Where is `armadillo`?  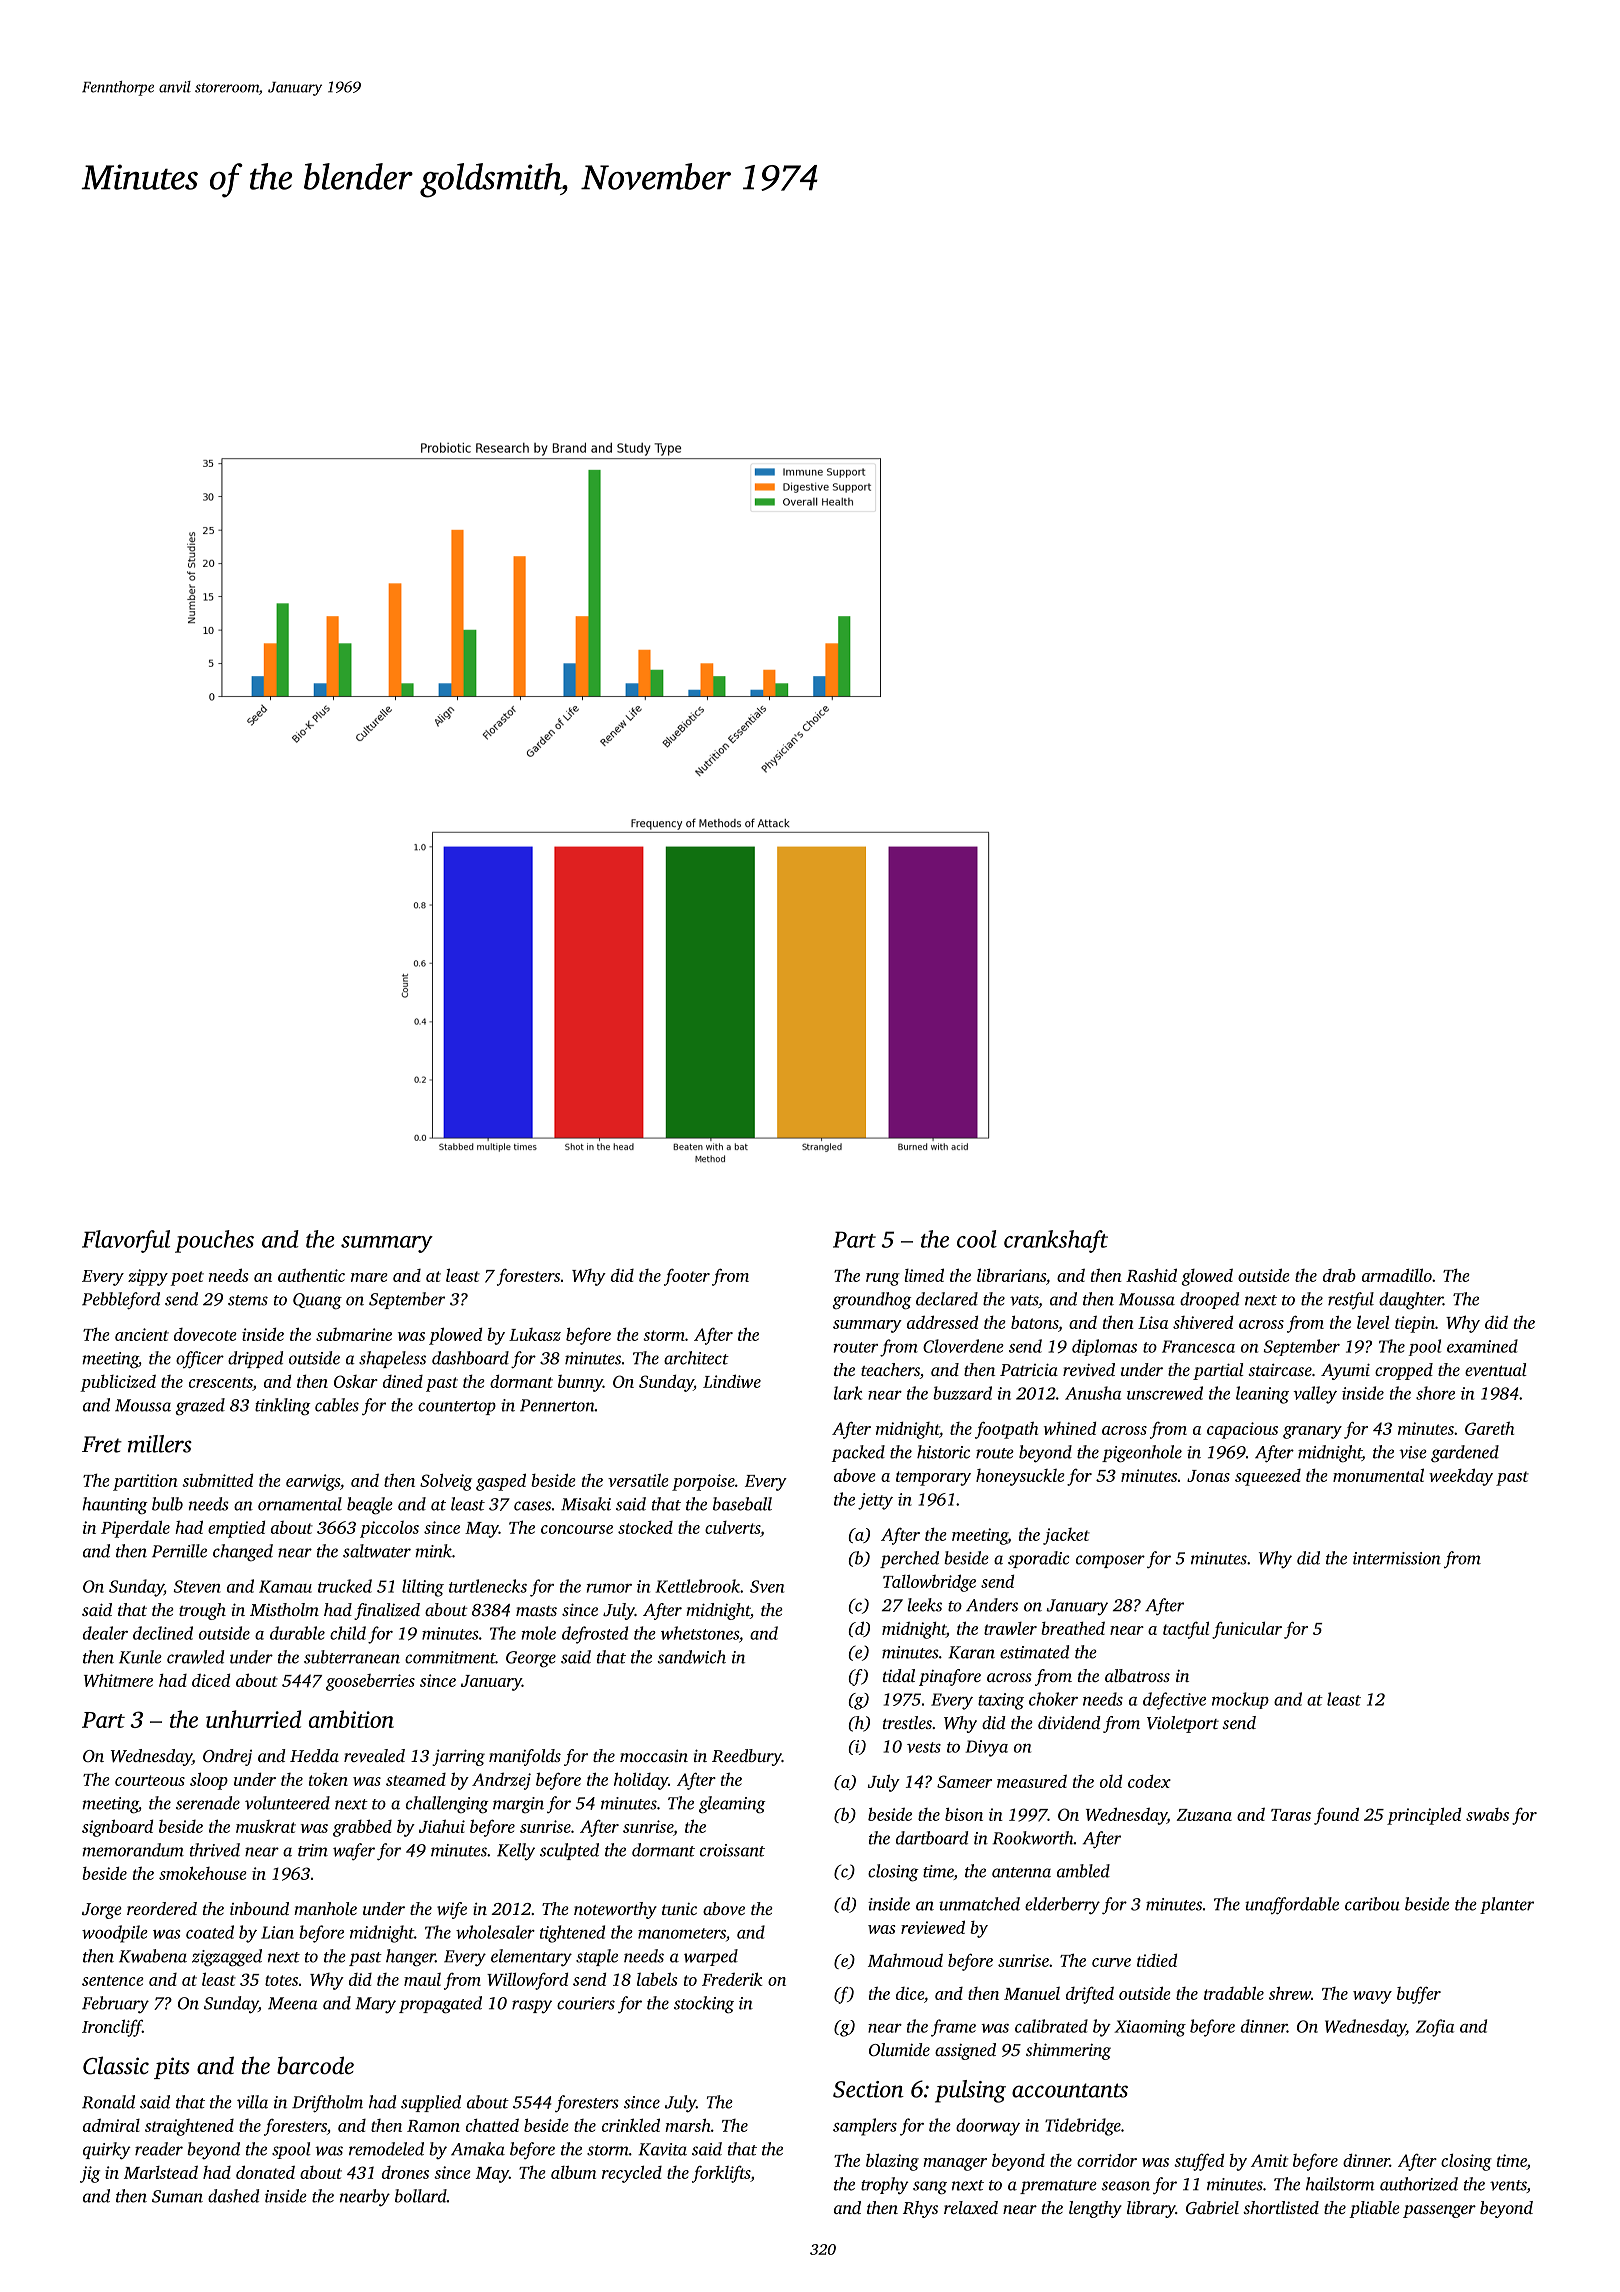 armadillo is located at coordinates (1397, 1275).
